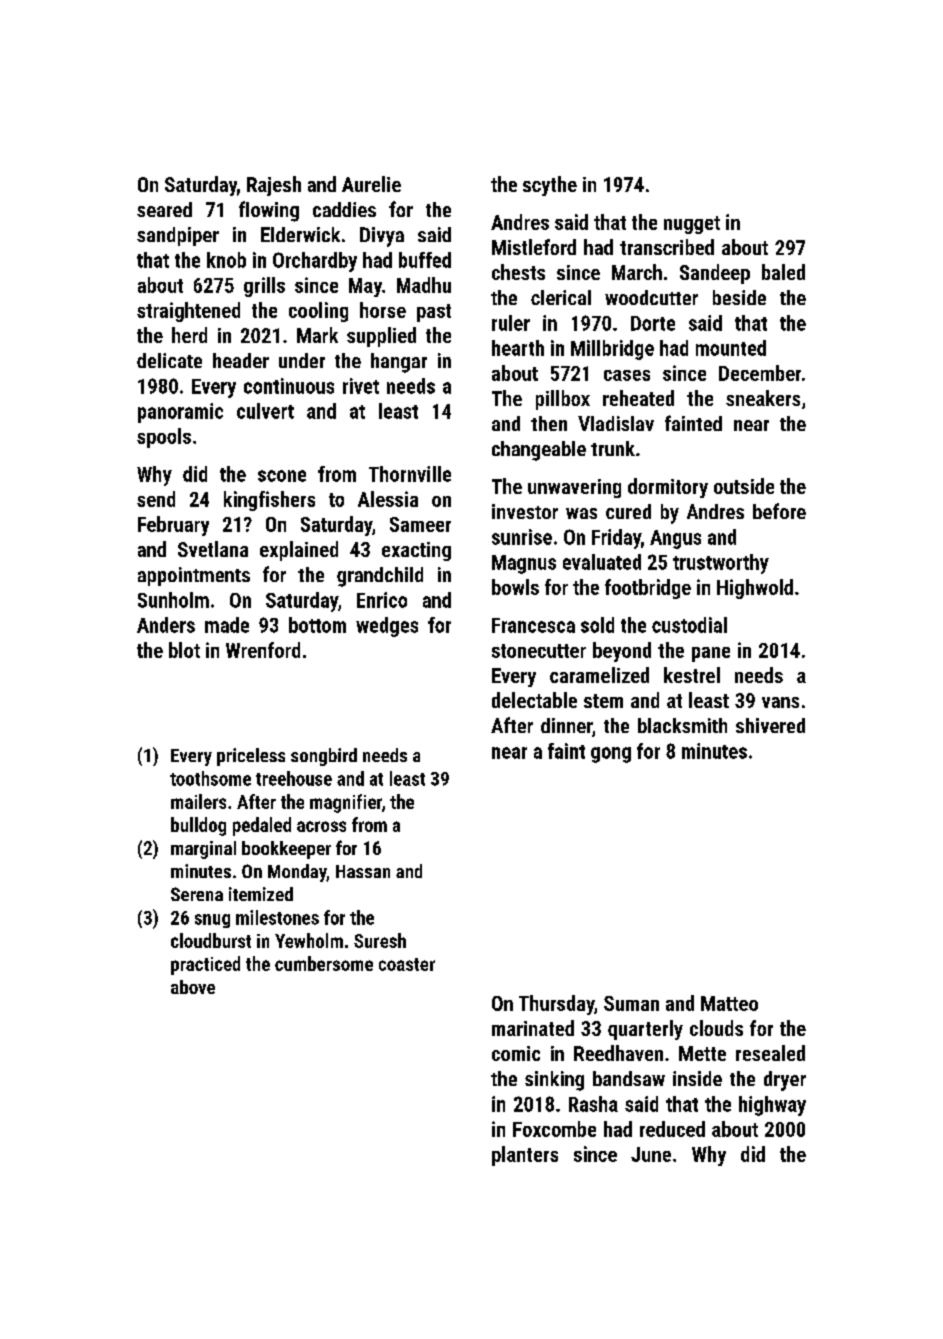 This screenshot has height=1339, width=943. I want to click on above, so click(193, 987).
